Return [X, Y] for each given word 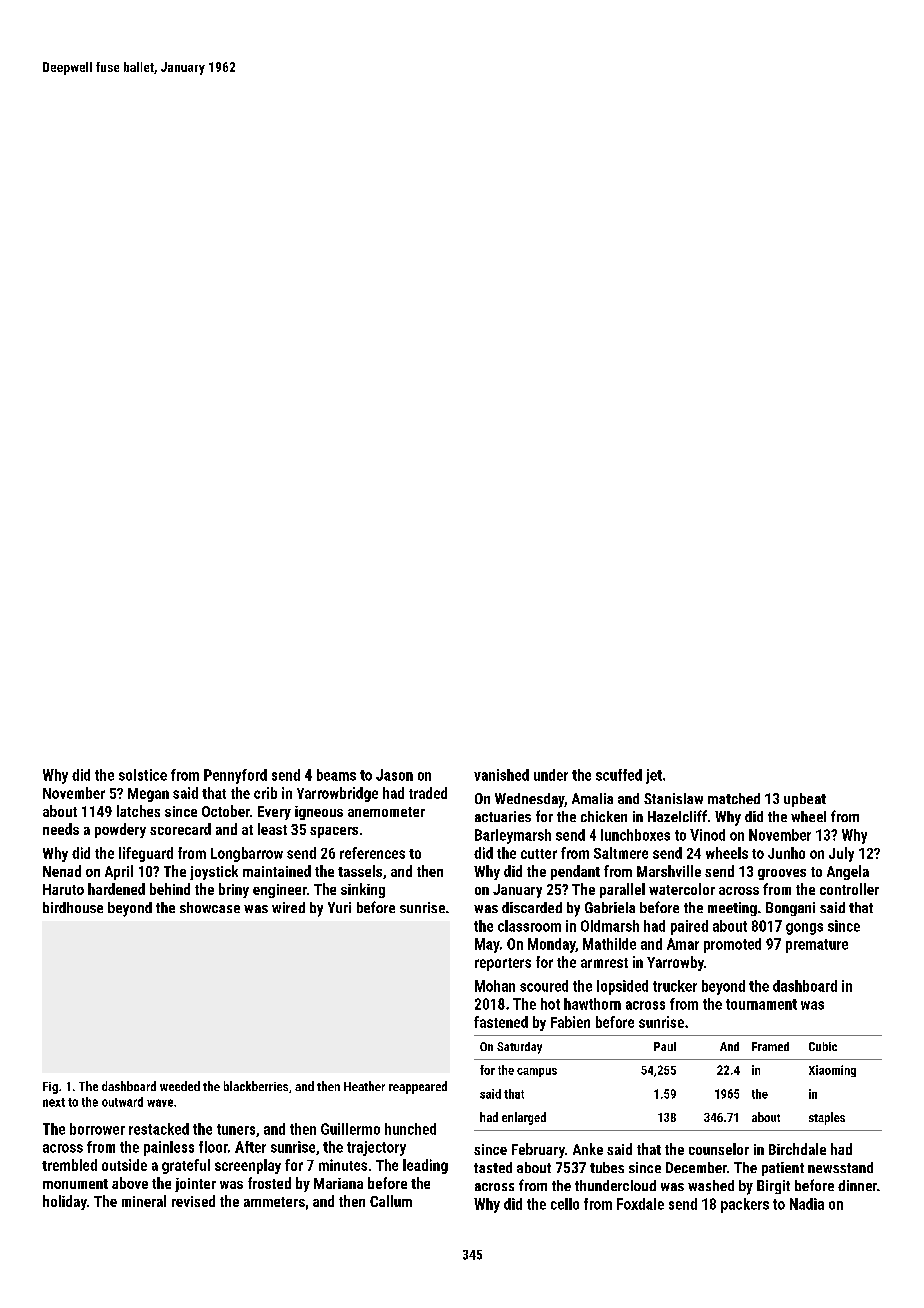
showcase [210, 907]
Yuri [339, 907]
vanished [501, 775]
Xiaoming [832, 1071]
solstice [143, 775]
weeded [180, 1086]
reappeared [418, 1087]
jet [654, 776]
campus [537, 1072]
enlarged [524, 1118]
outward [122, 1102]
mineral [144, 1201]
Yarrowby [675, 963]
